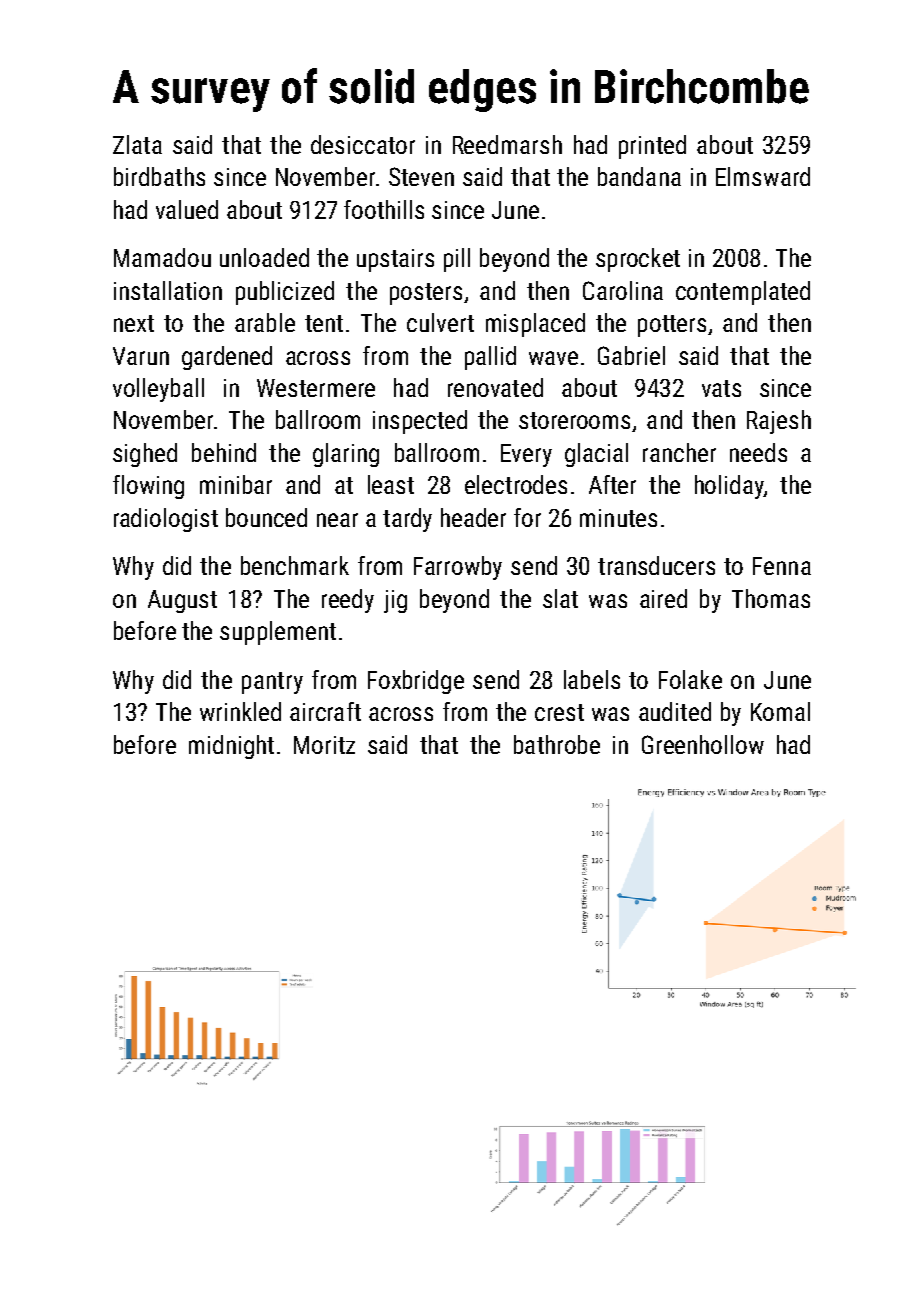  Describe the element at coordinates (743, 293) in the screenshot. I see `contemplated` at that location.
